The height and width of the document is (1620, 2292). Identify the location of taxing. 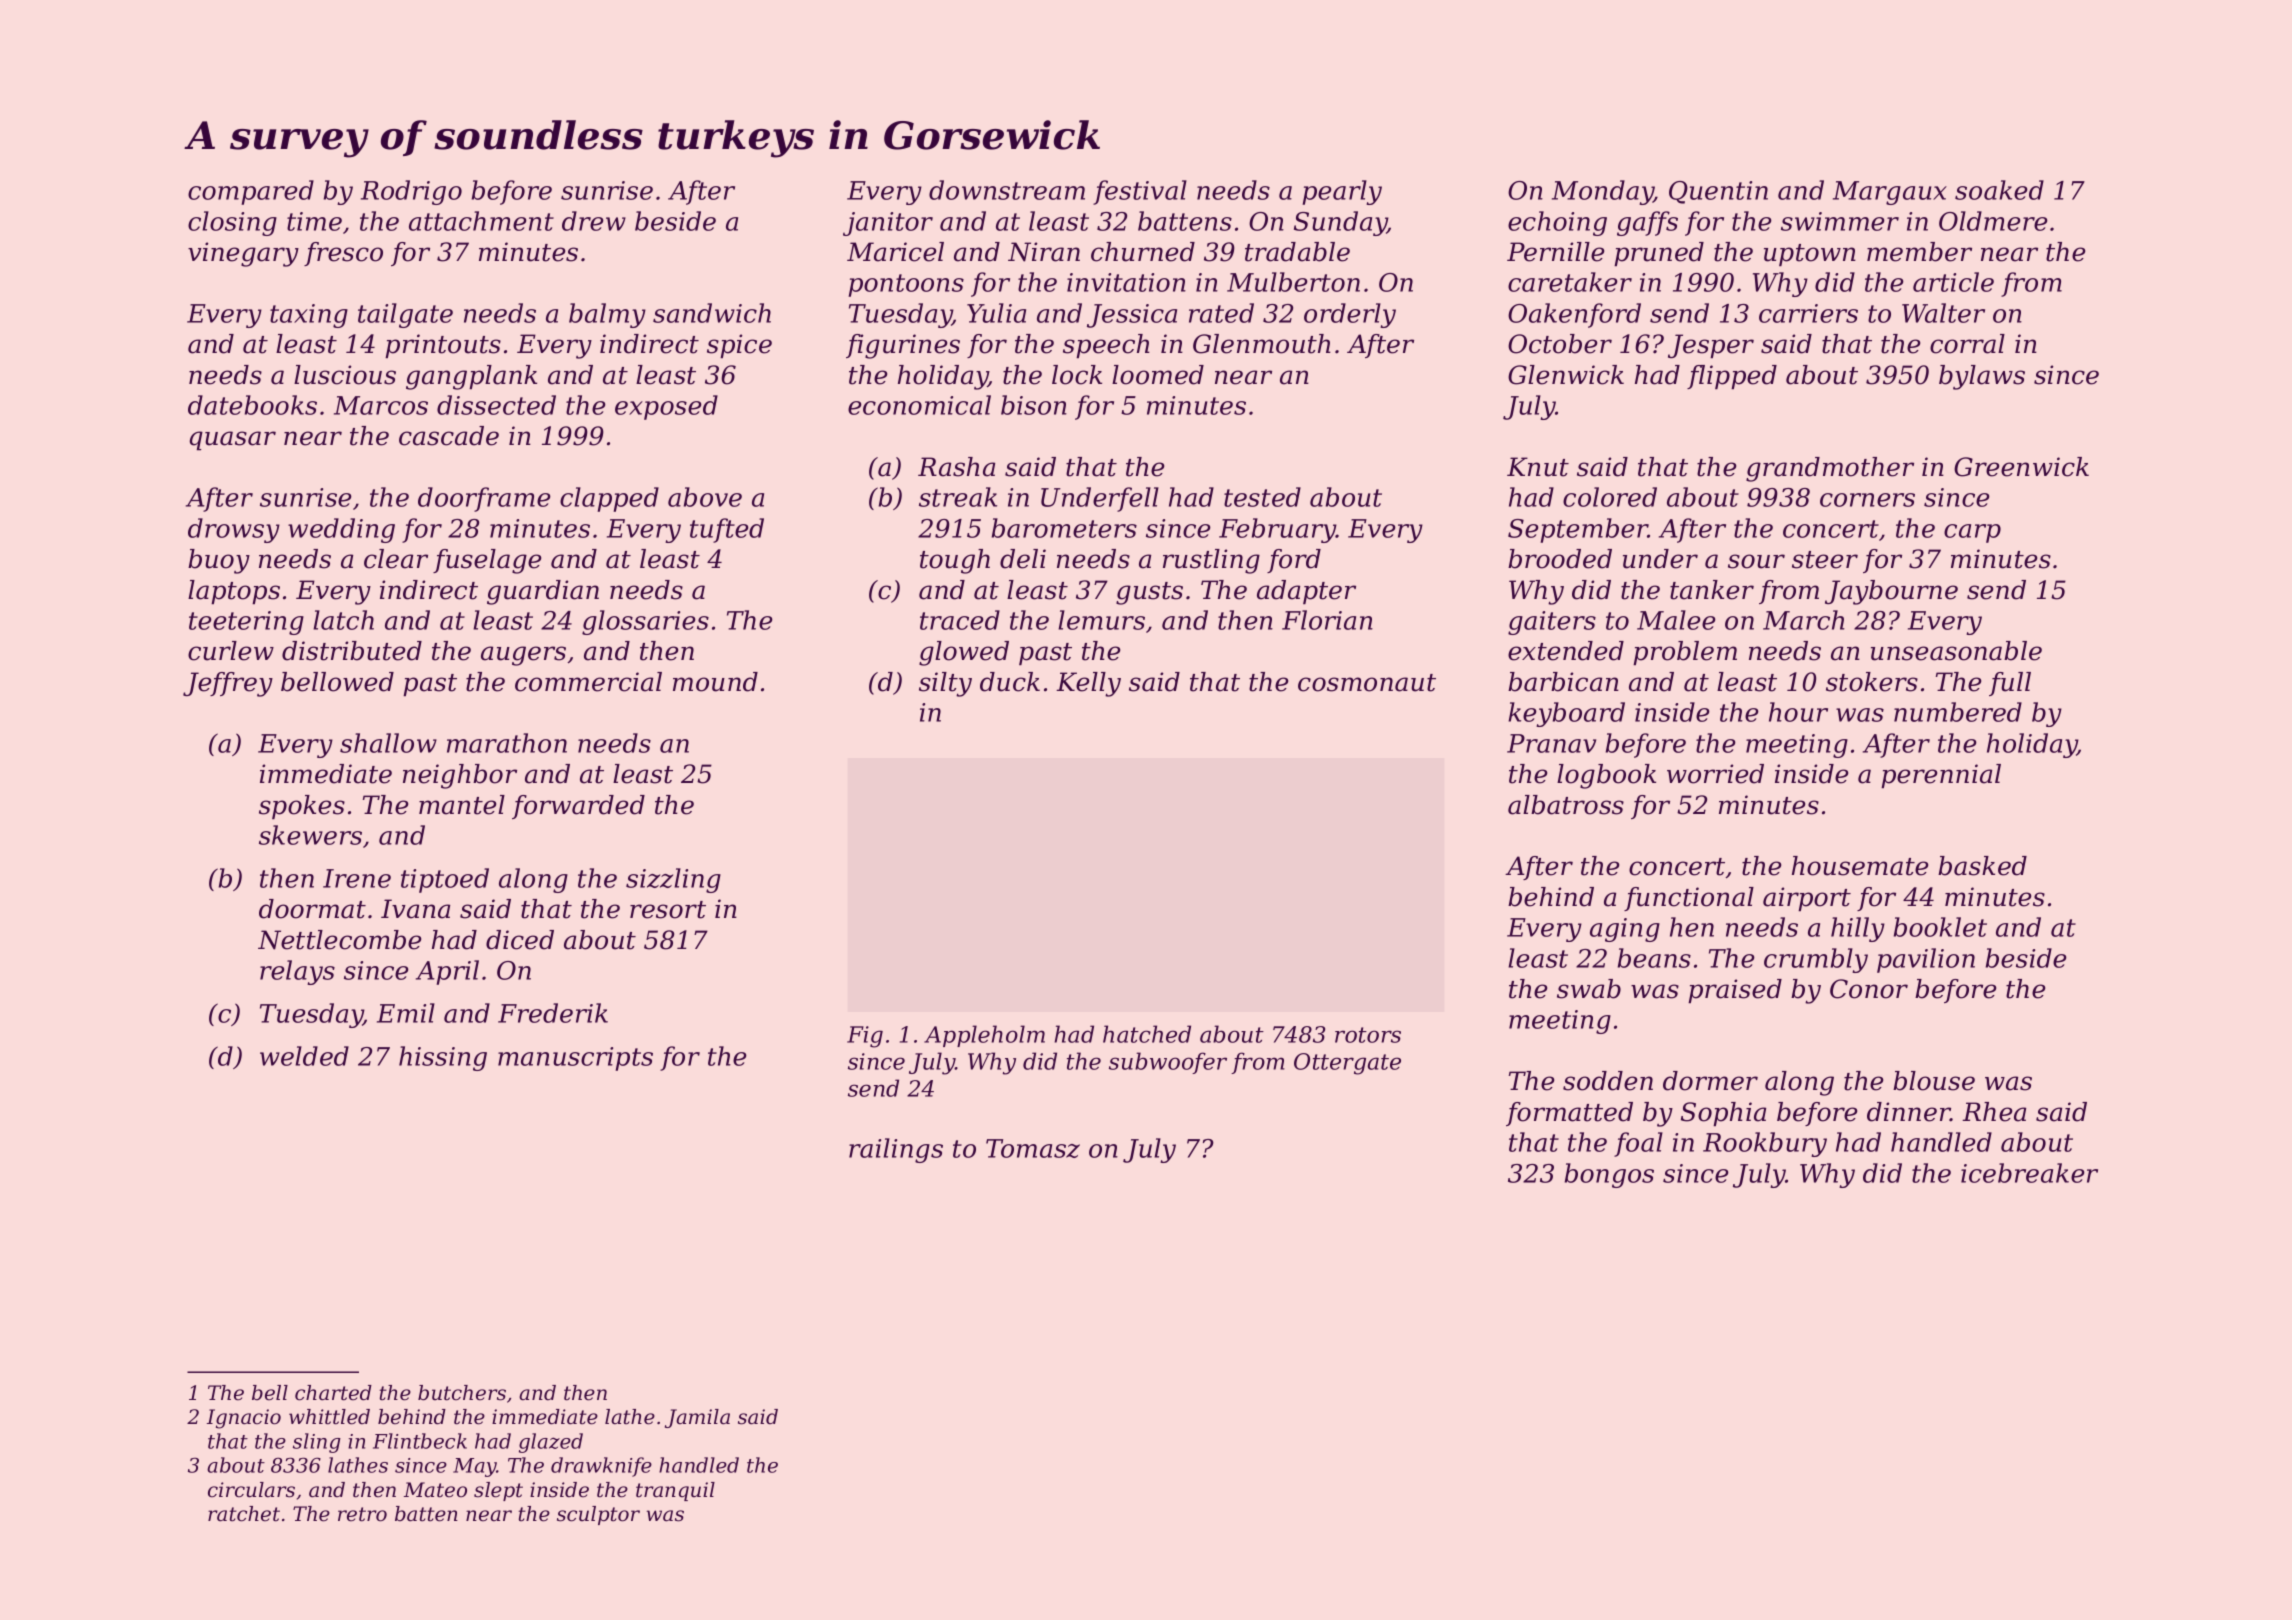
(309, 316).
